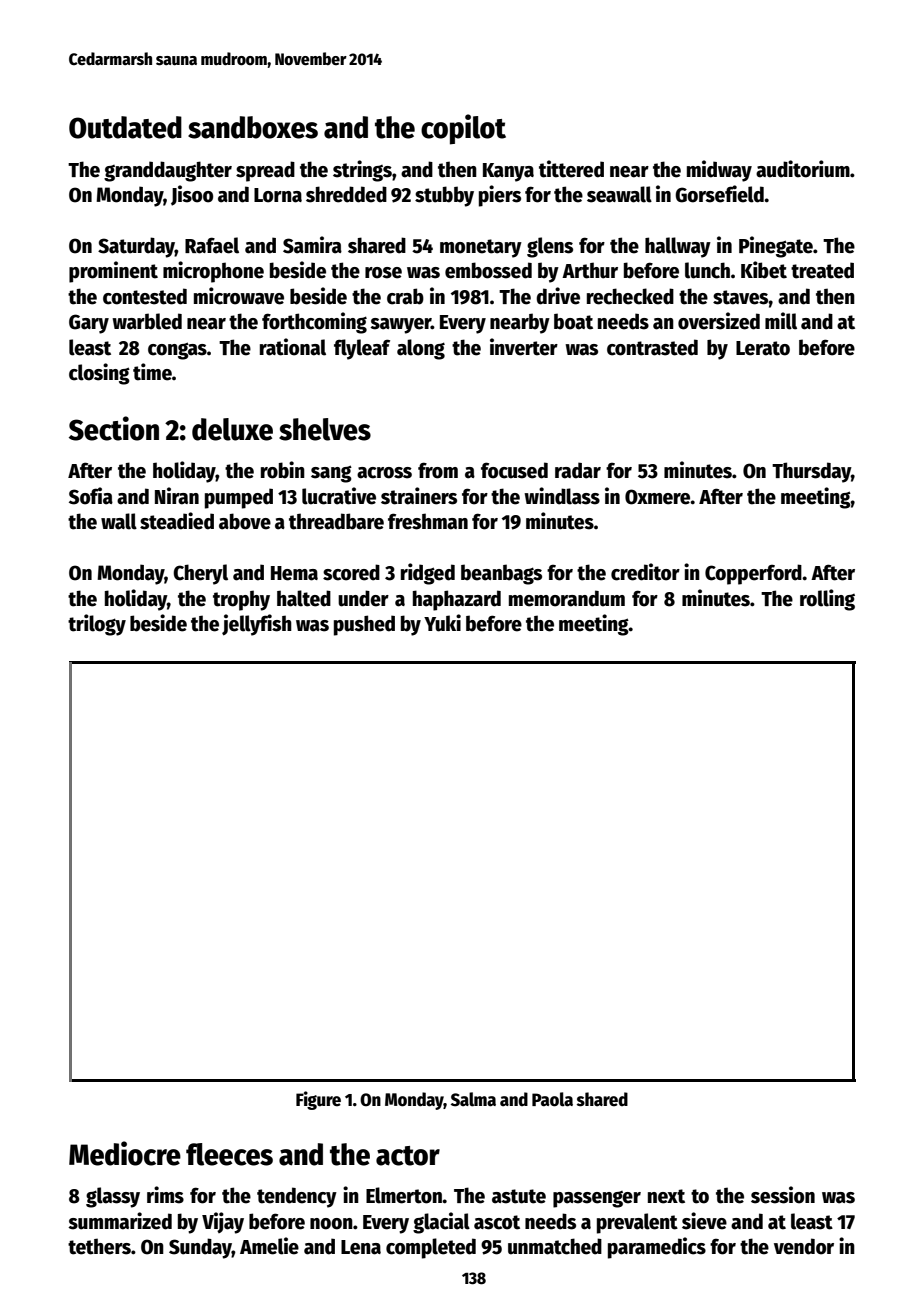  Describe the element at coordinates (519, 1196) in the page. I see `astute` at that location.
